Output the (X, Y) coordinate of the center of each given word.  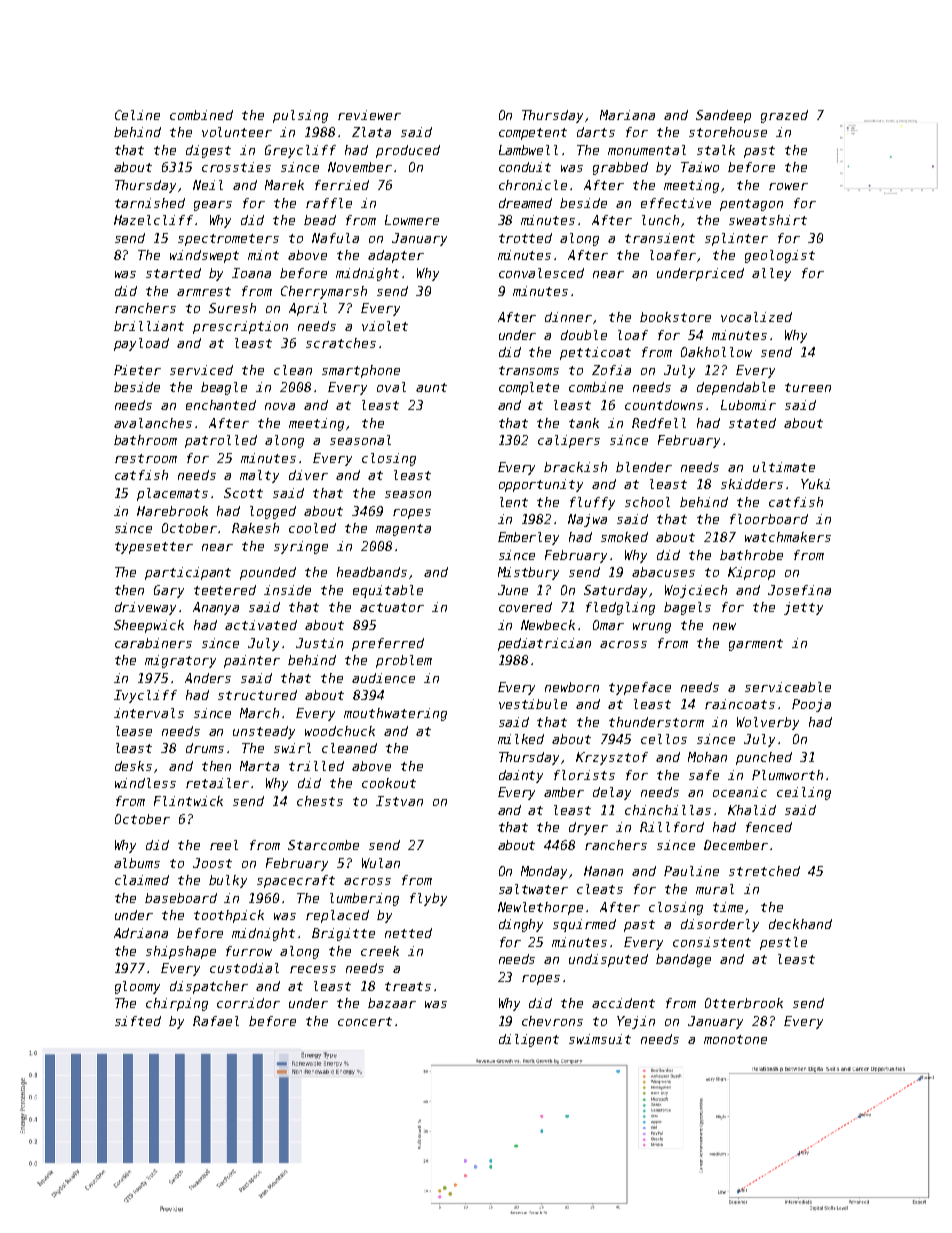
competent (533, 134)
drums (205, 748)
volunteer (237, 132)
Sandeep (723, 116)
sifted (138, 1021)
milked (521, 739)
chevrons (552, 1021)
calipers (569, 441)
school (647, 502)
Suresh (232, 308)
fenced (769, 827)
